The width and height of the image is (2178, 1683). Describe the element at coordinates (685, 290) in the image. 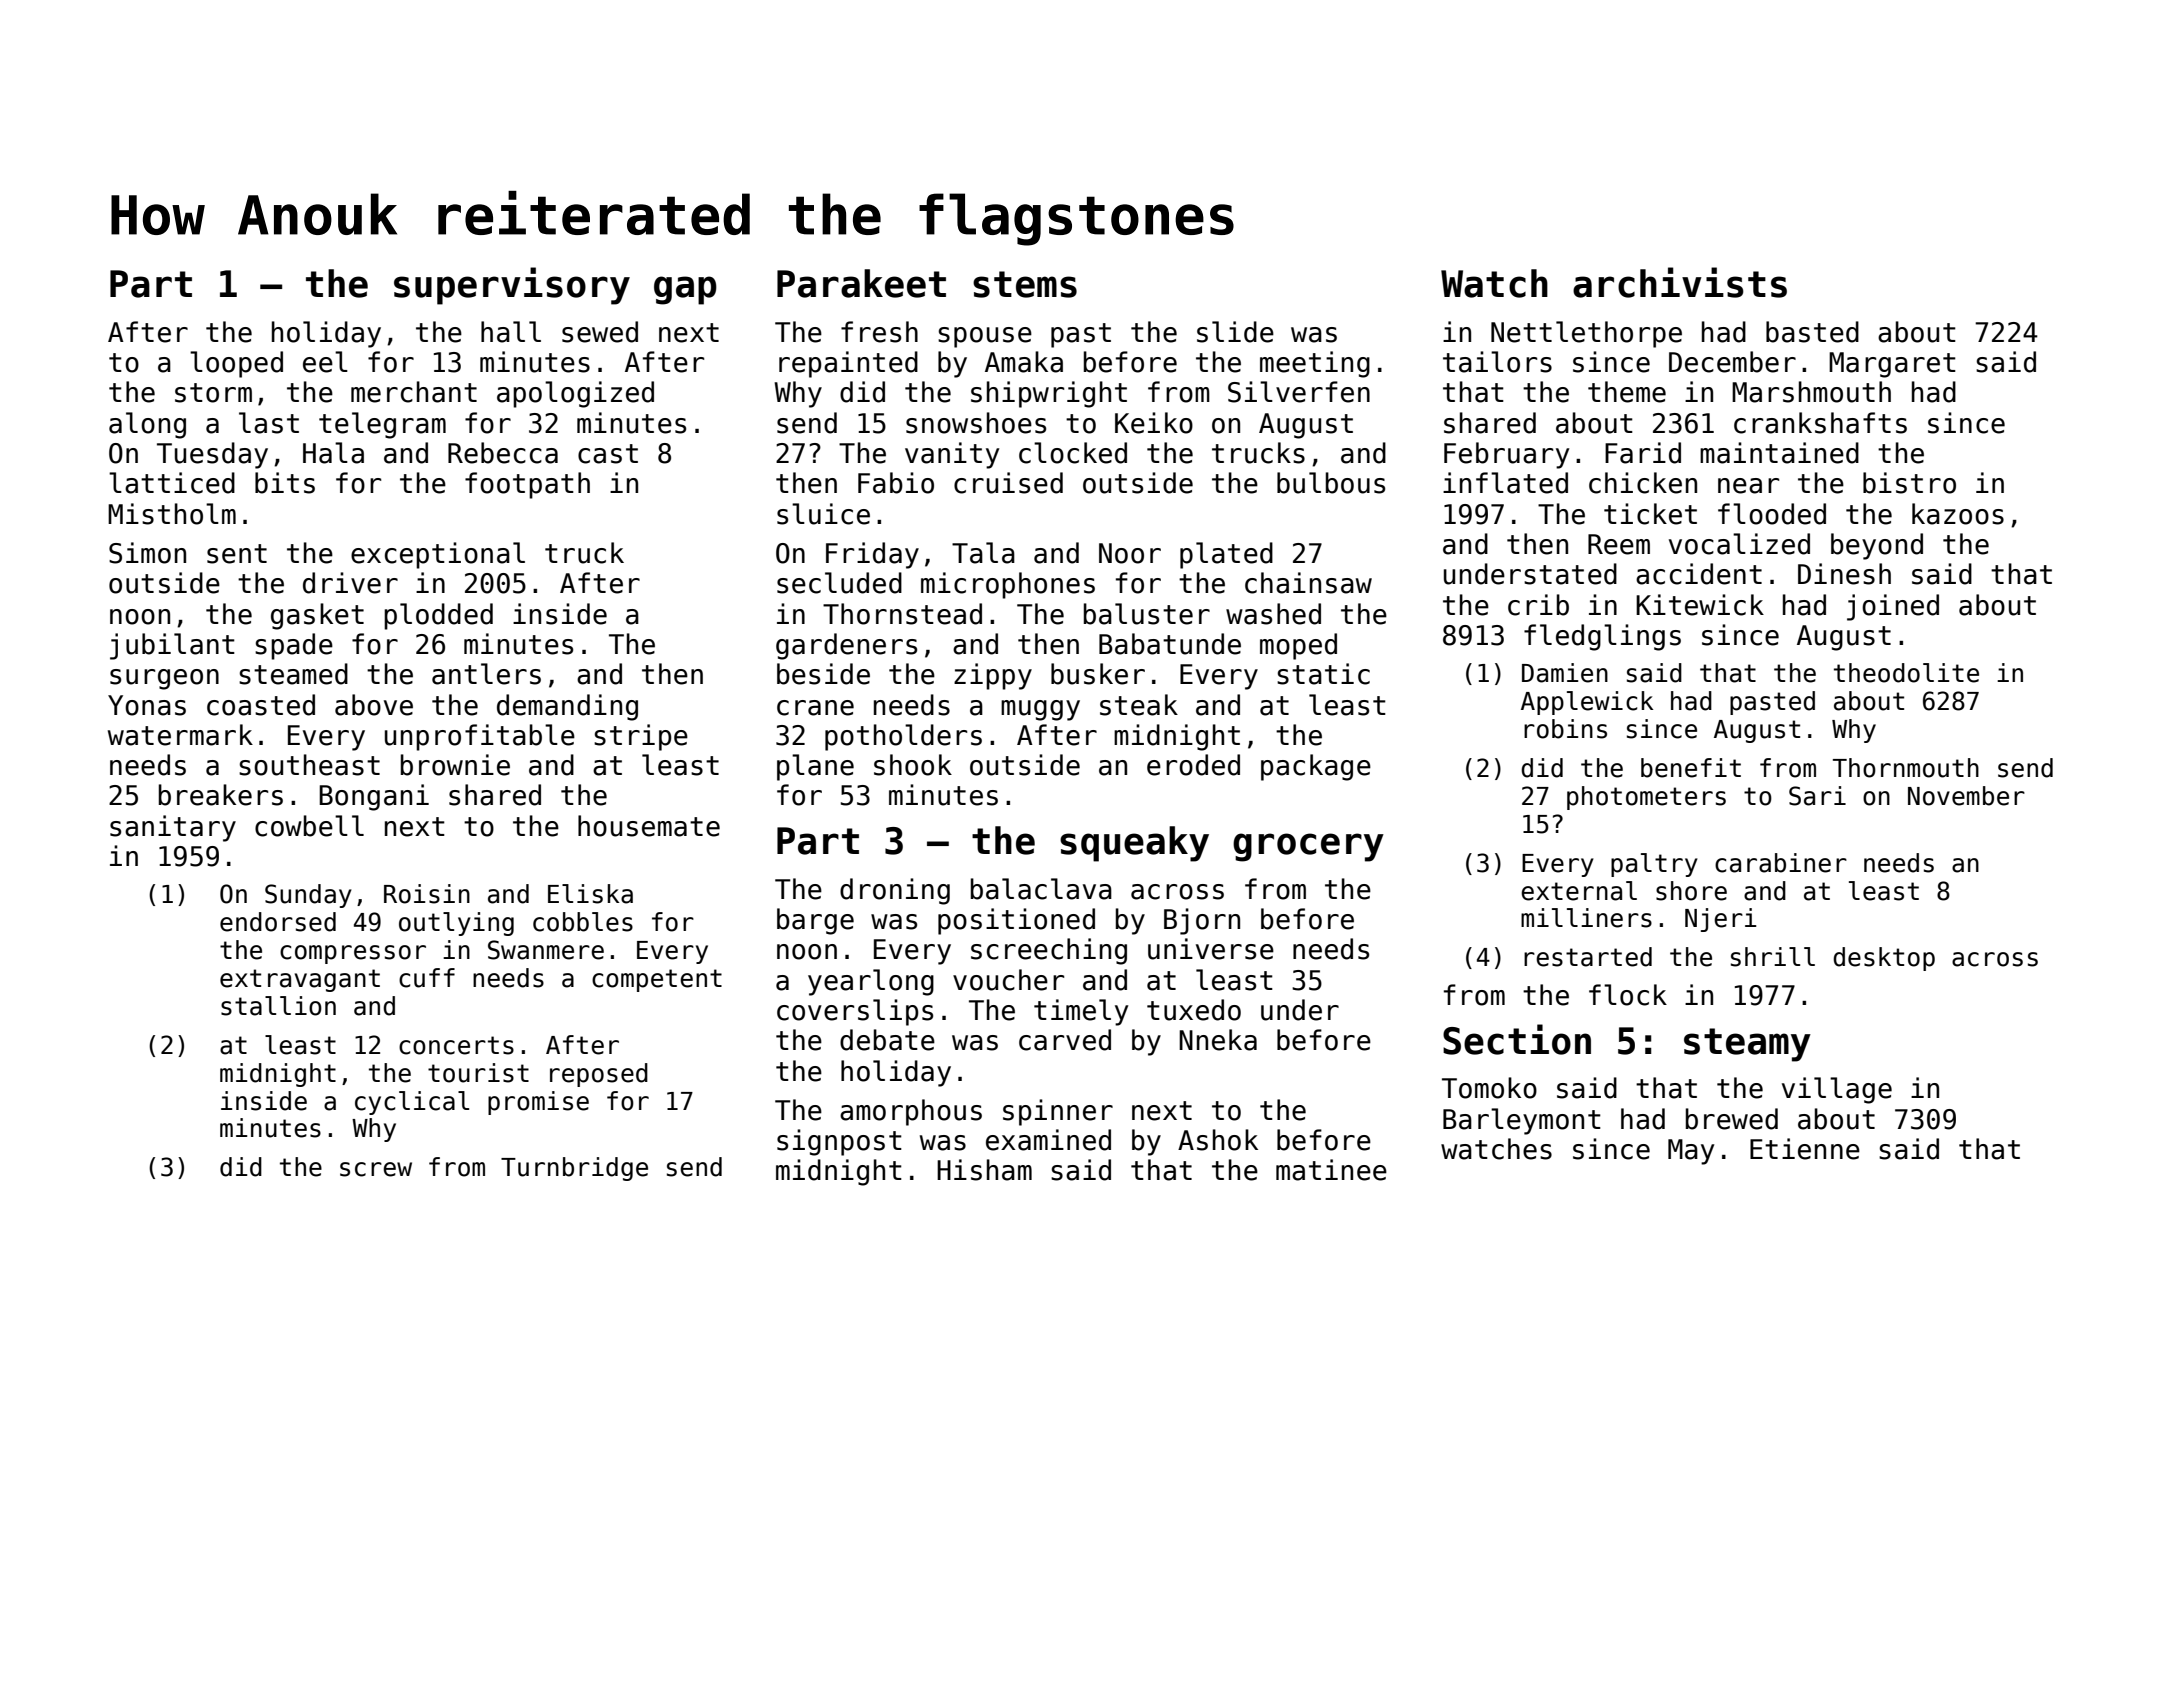

I see `gap` at that location.
